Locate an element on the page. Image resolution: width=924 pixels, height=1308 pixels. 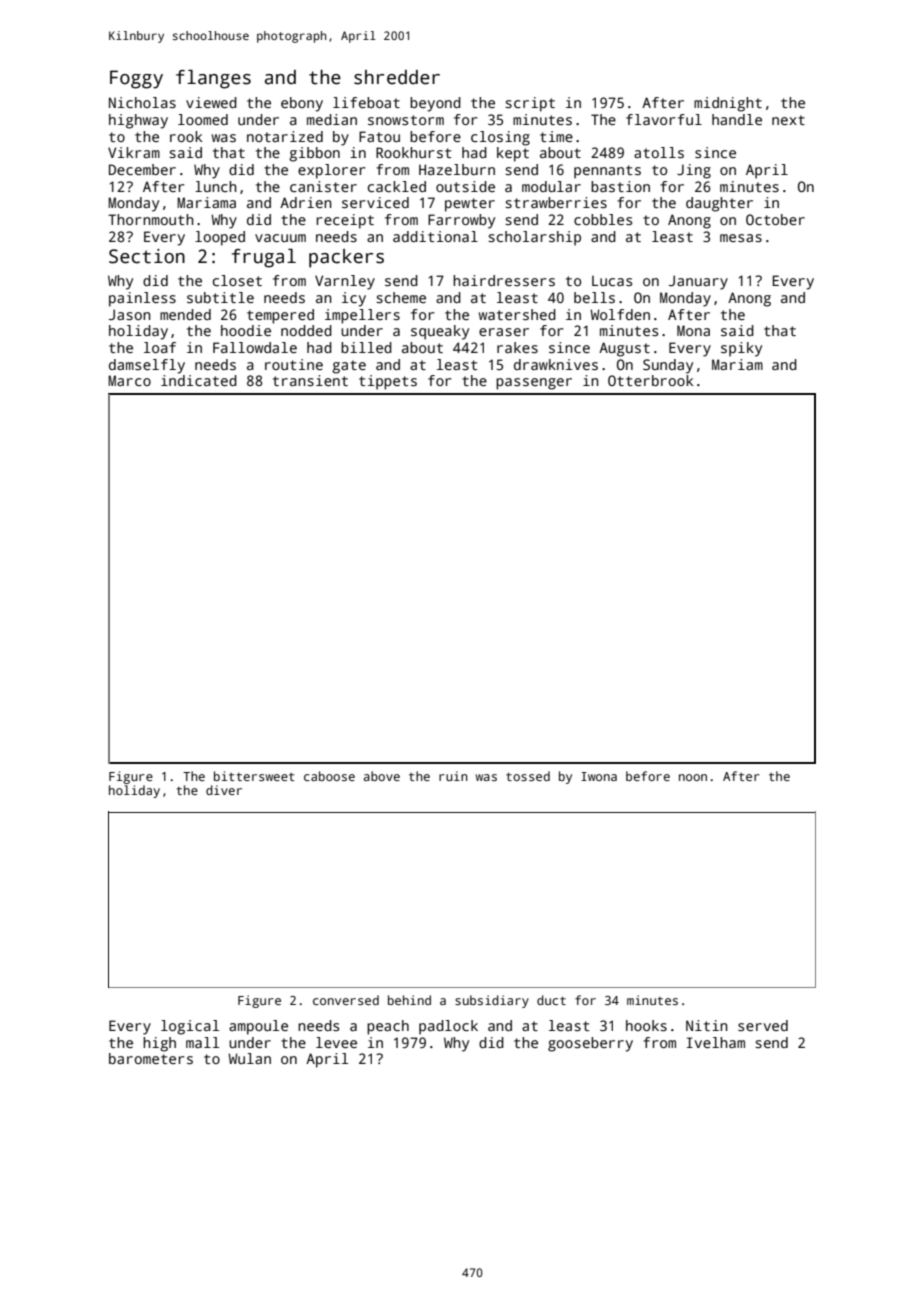
Wulan is located at coordinates (249, 1058).
